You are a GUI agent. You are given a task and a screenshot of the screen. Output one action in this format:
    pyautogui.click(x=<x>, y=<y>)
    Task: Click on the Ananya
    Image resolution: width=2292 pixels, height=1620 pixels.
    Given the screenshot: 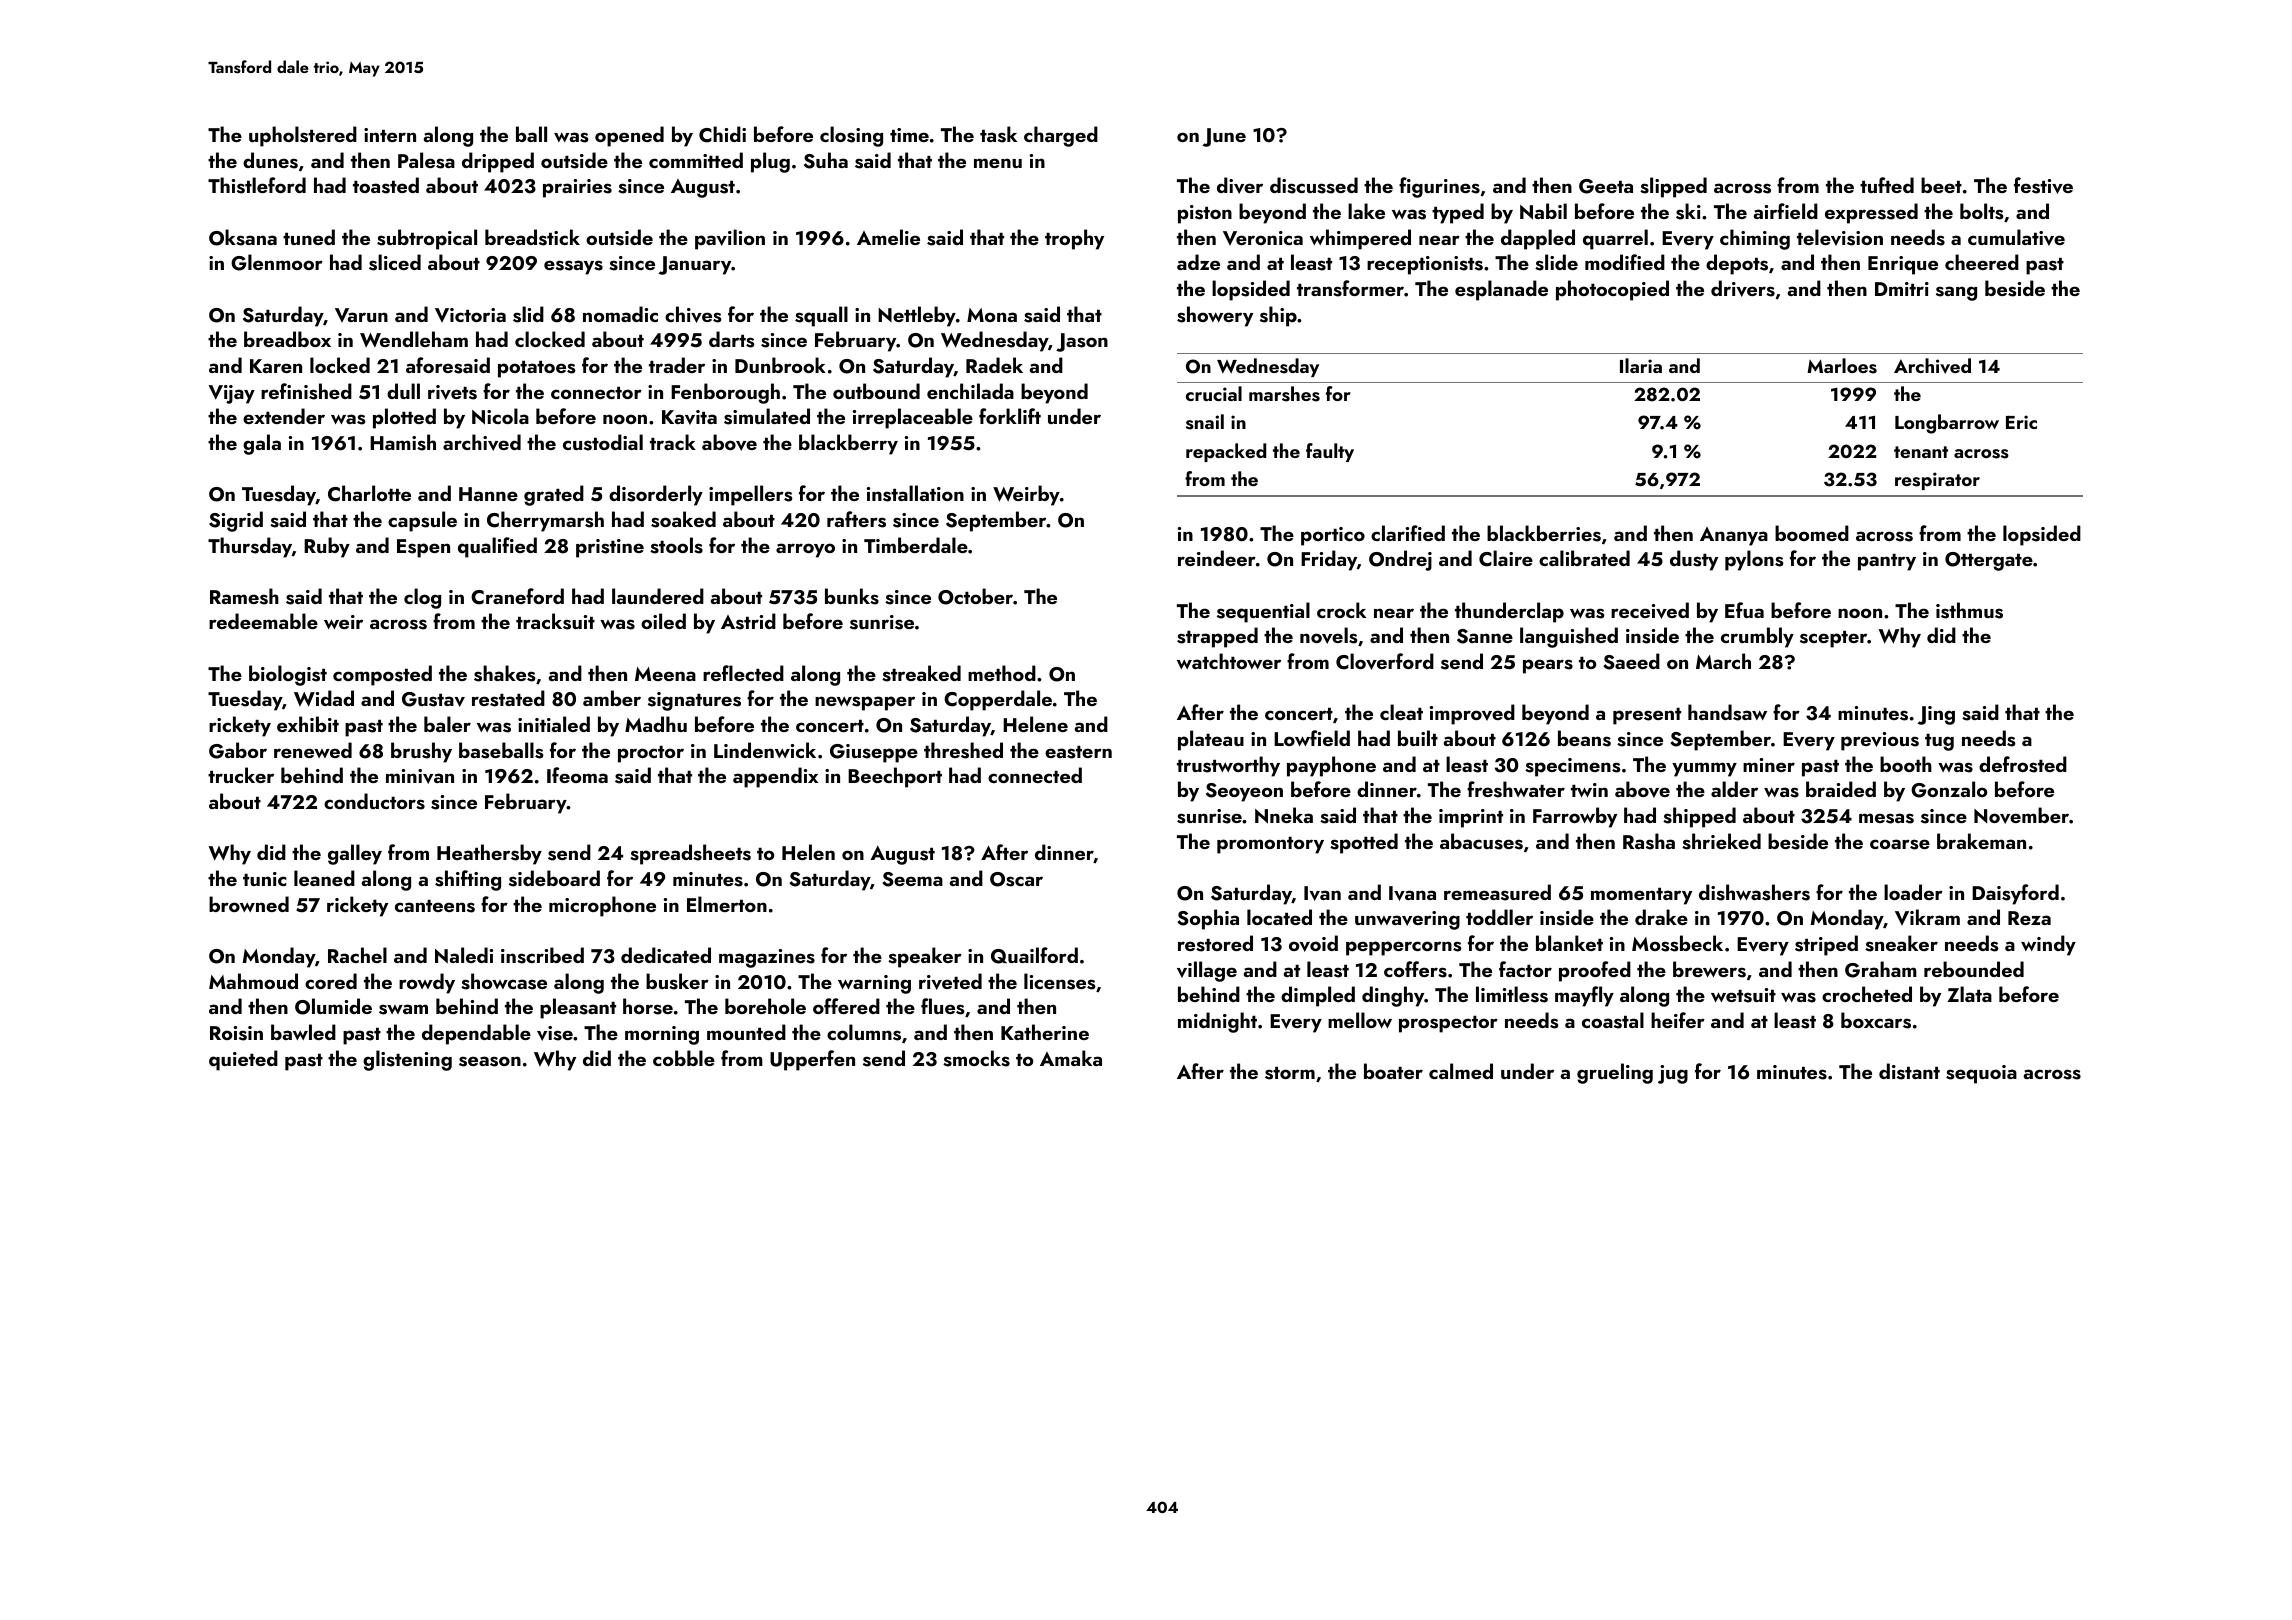 What is the action you would take?
    pyautogui.click(x=1734, y=536)
